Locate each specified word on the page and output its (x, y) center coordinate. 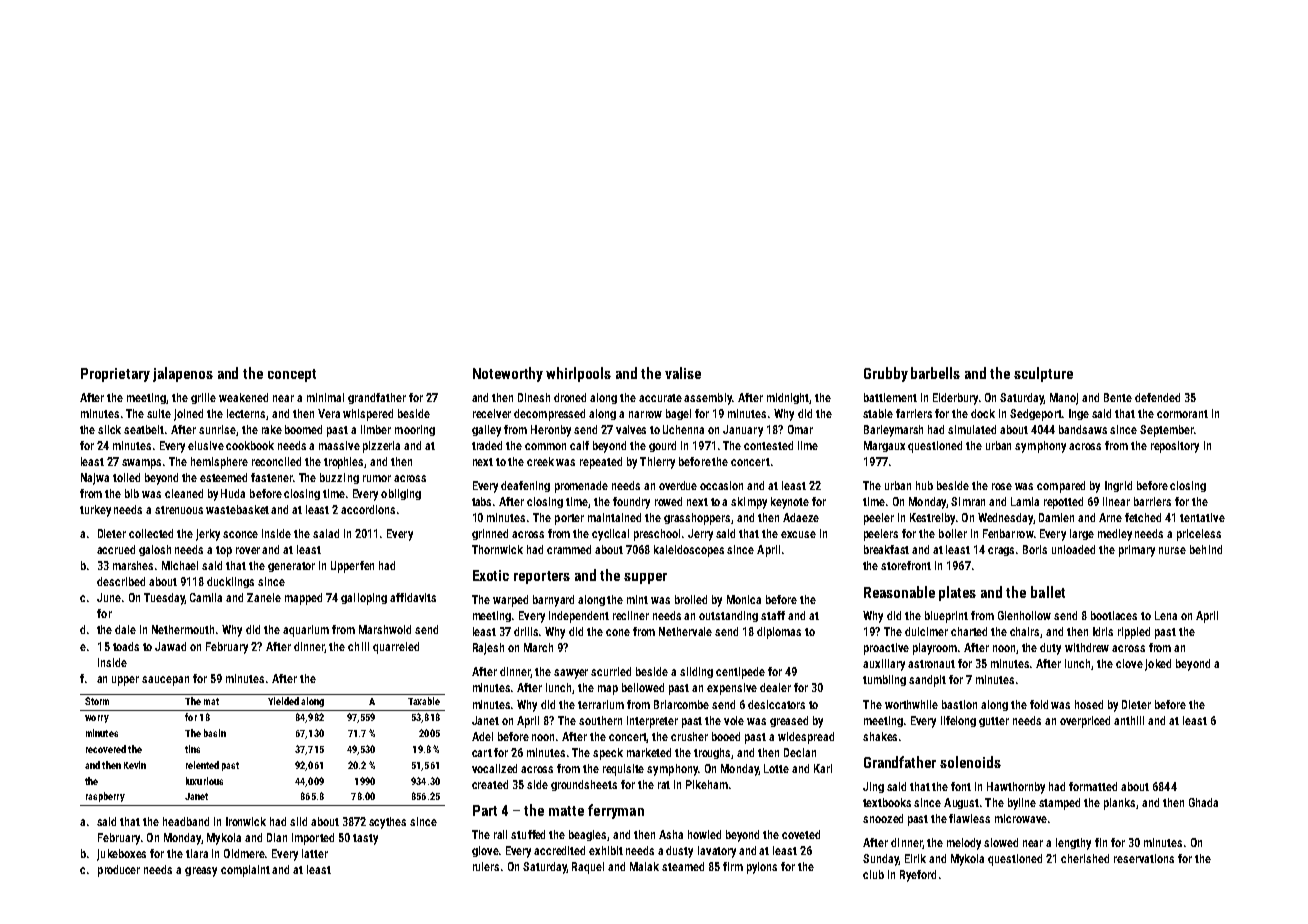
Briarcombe (681, 704)
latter (315, 853)
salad (326, 533)
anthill (1129, 720)
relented (202, 765)
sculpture (1043, 374)
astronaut (931, 664)
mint (637, 599)
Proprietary (115, 375)
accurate (660, 398)
